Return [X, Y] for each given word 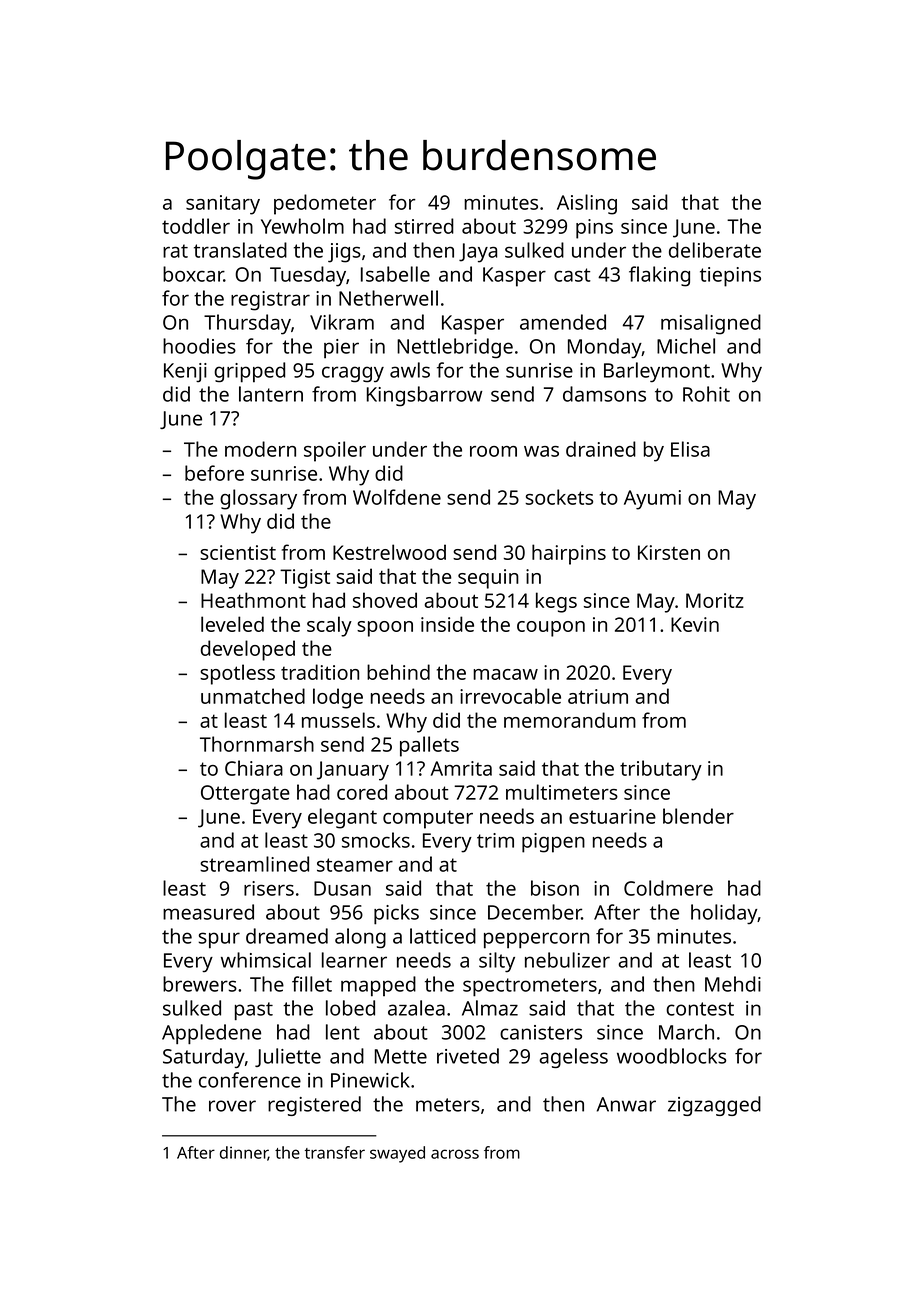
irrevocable [510, 696]
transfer [335, 1152]
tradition [320, 672]
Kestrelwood [389, 552]
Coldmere [668, 888]
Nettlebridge [455, 348]
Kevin [695, 624]
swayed [397, 1154]
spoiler [335, 451]
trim [495, 840]
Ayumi [652, 500]
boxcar [193, 274]
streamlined [254, 864]
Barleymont [657, 372]
